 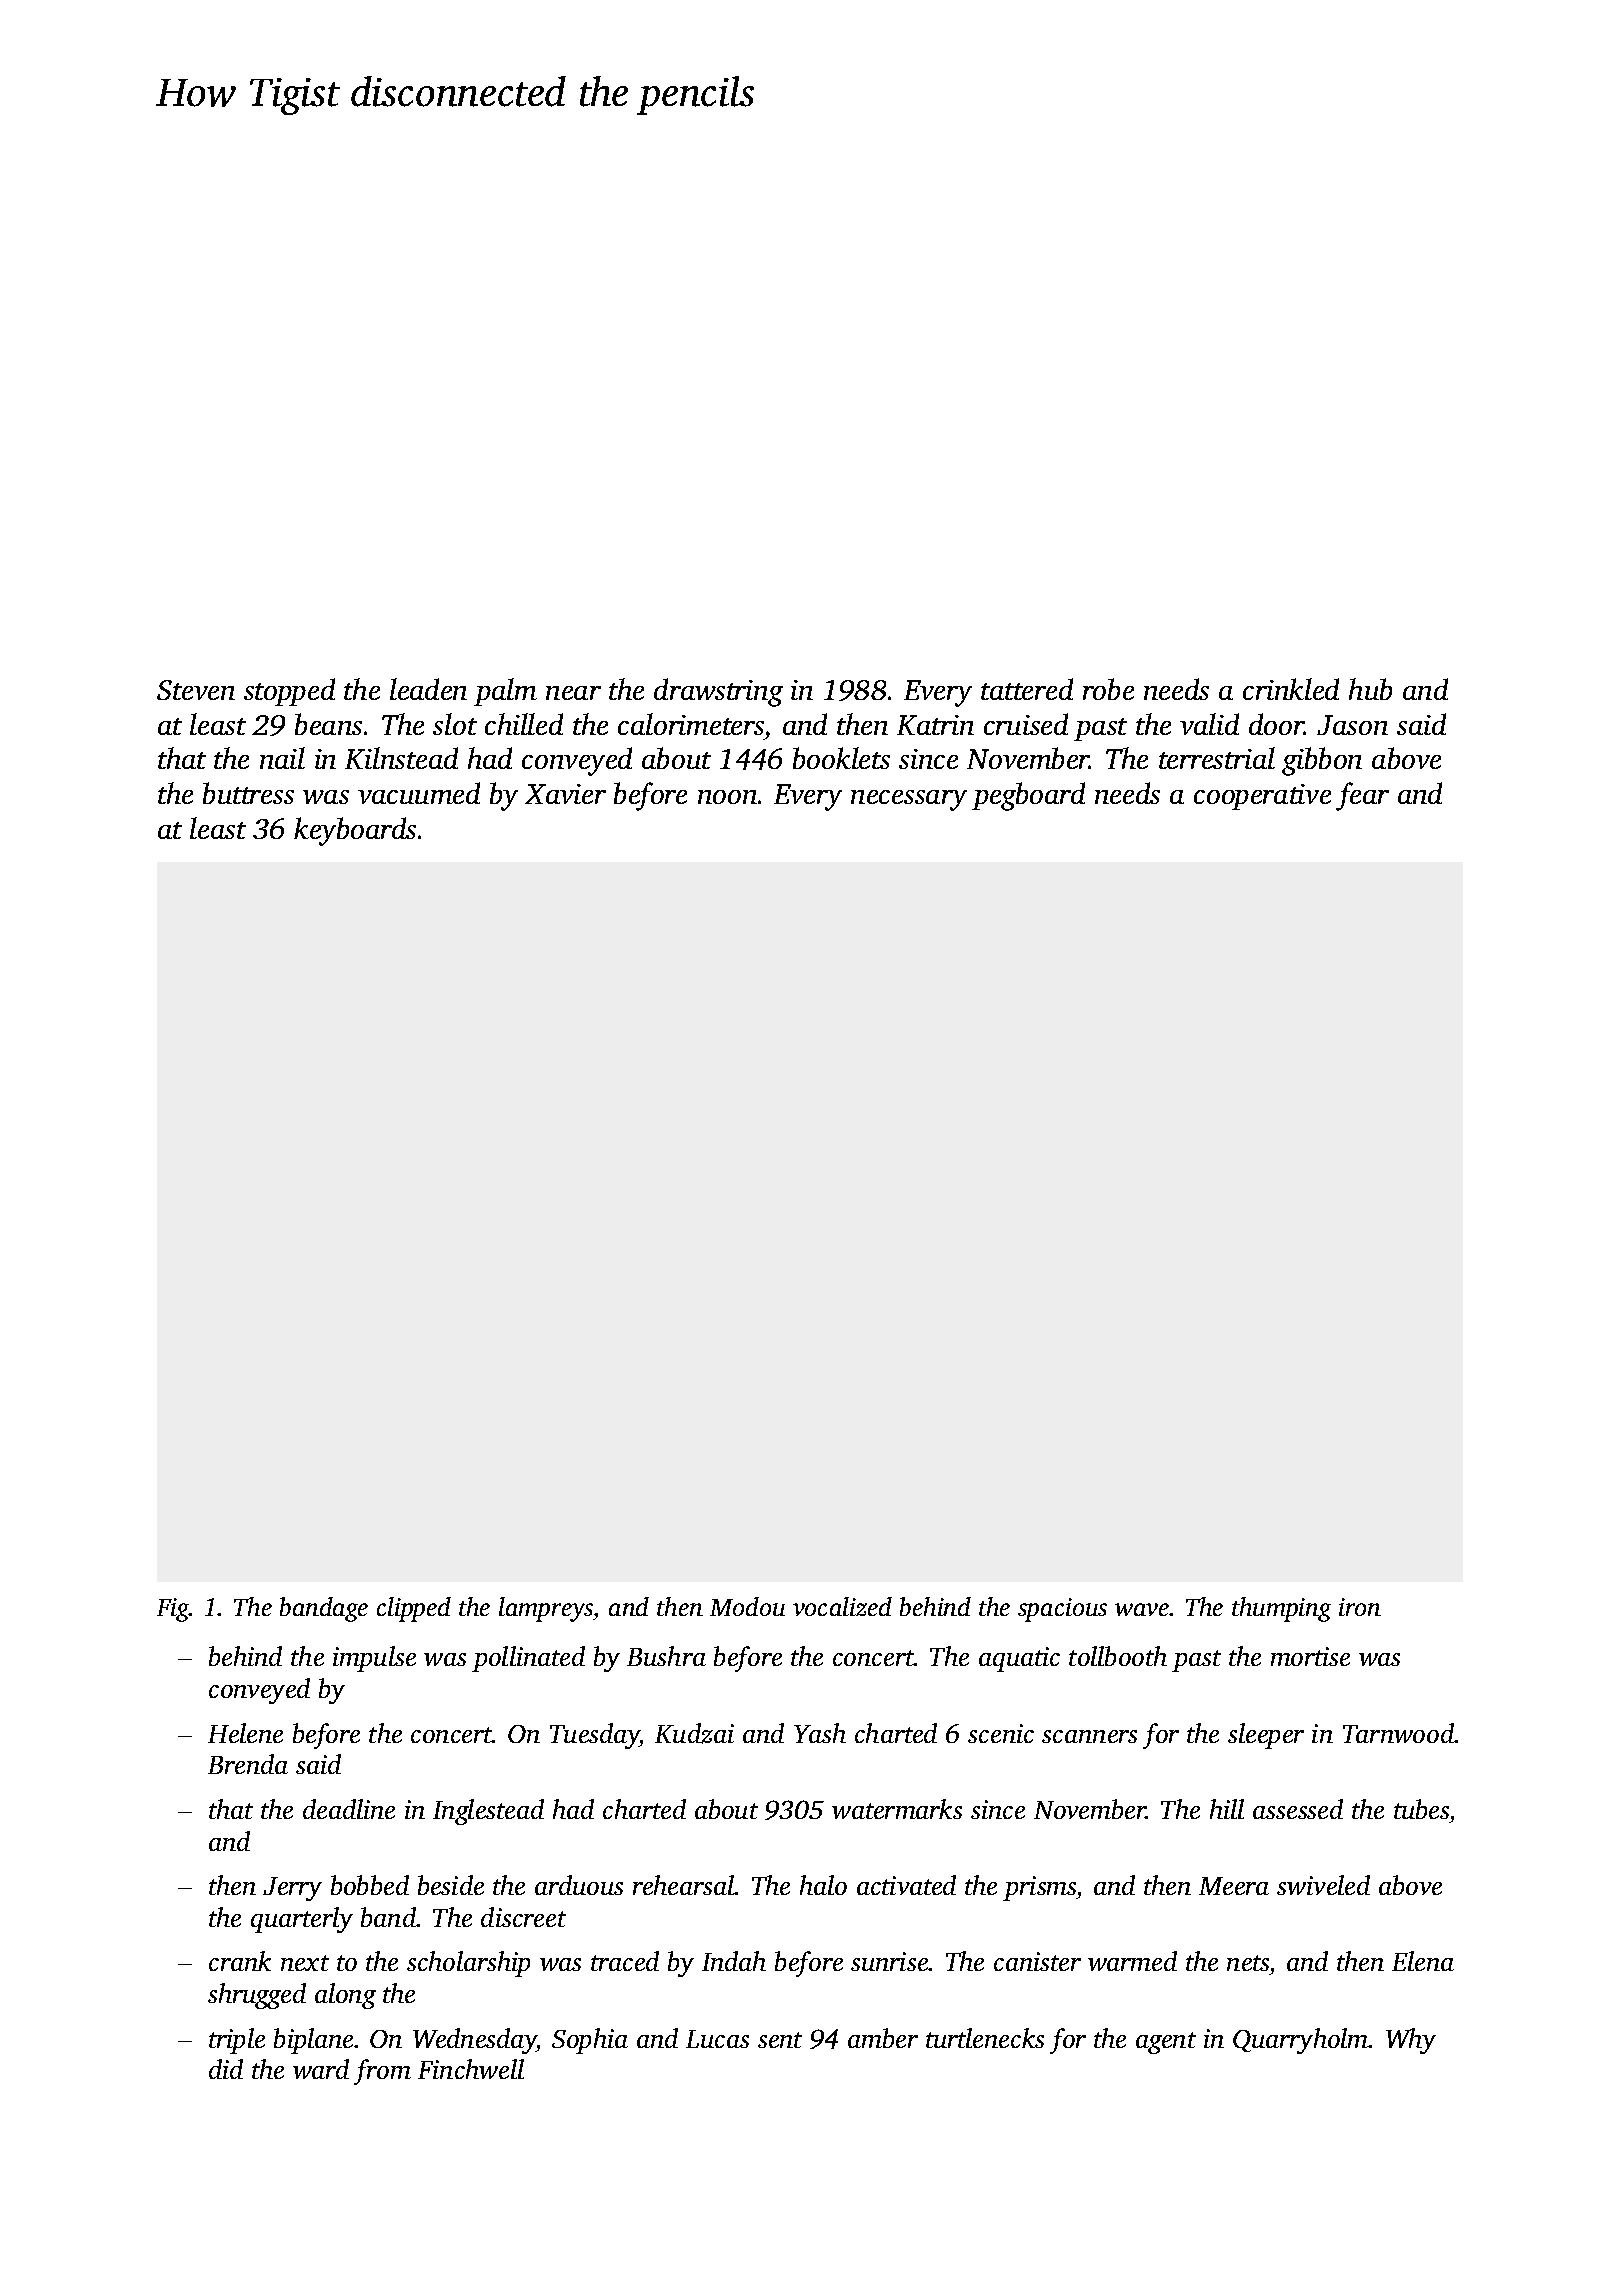 I want to click on Brenda, so click(x=248, y=1764).
